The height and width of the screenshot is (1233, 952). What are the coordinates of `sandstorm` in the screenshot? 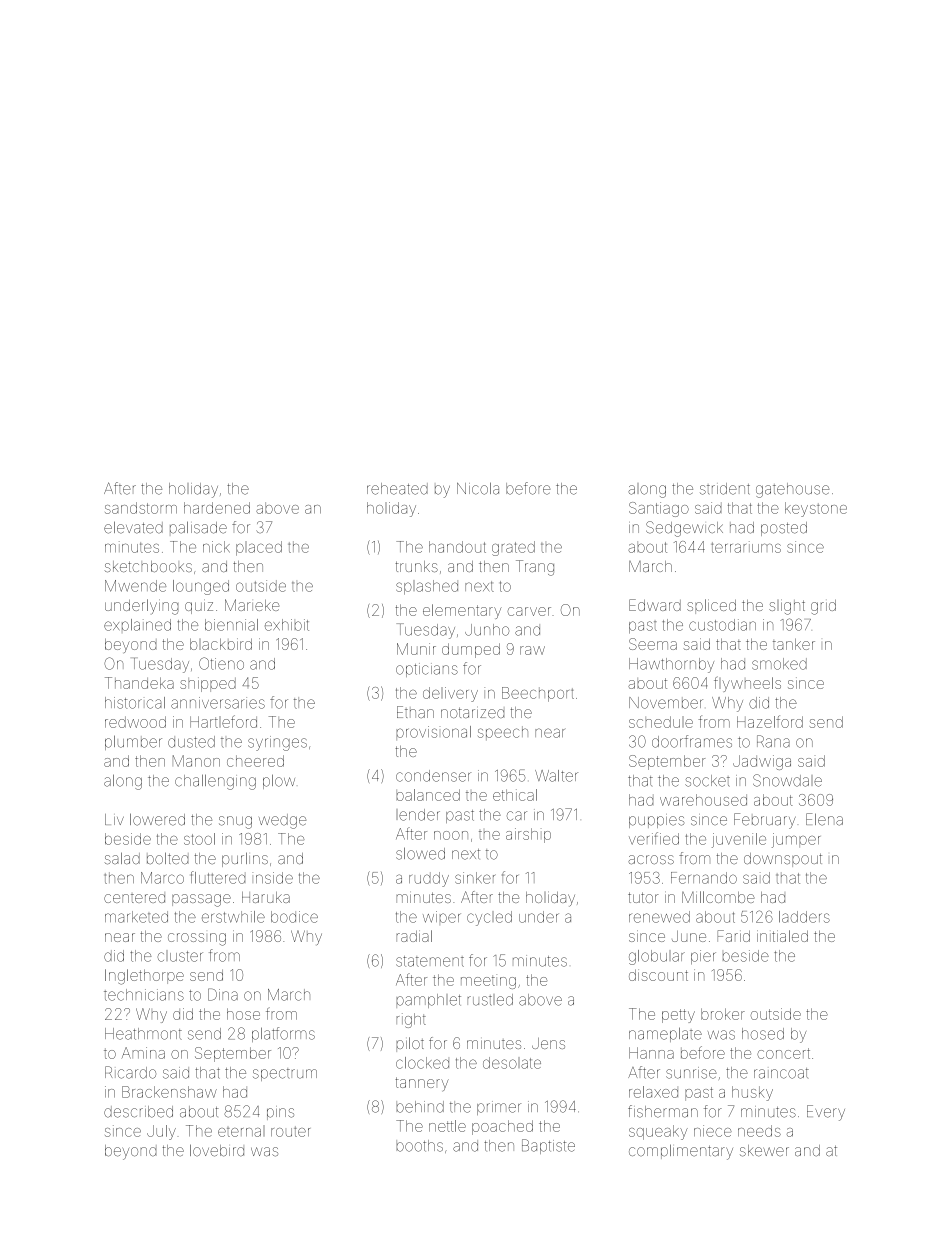 It's located at (141, 508).
